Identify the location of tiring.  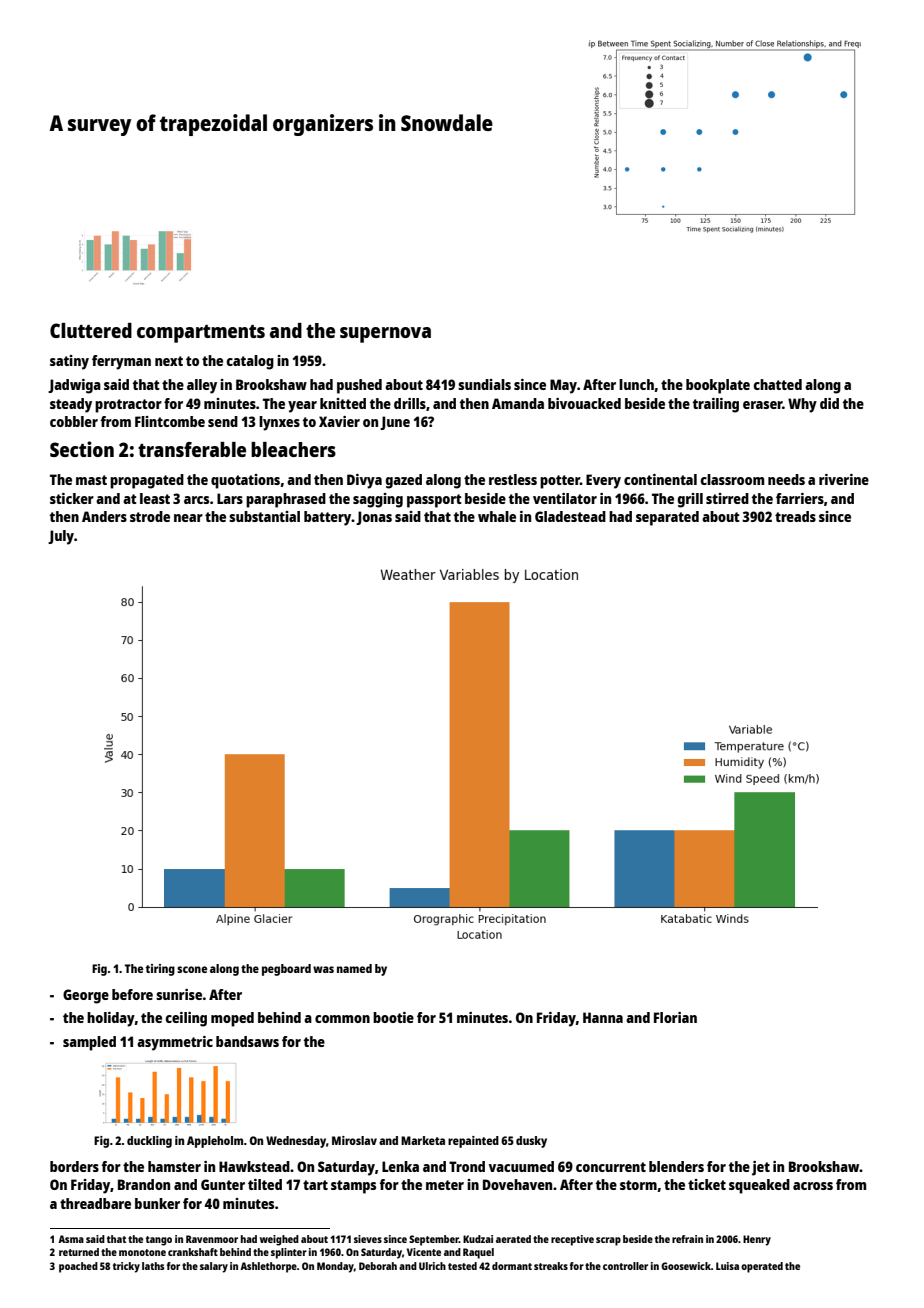
(160, 970).
